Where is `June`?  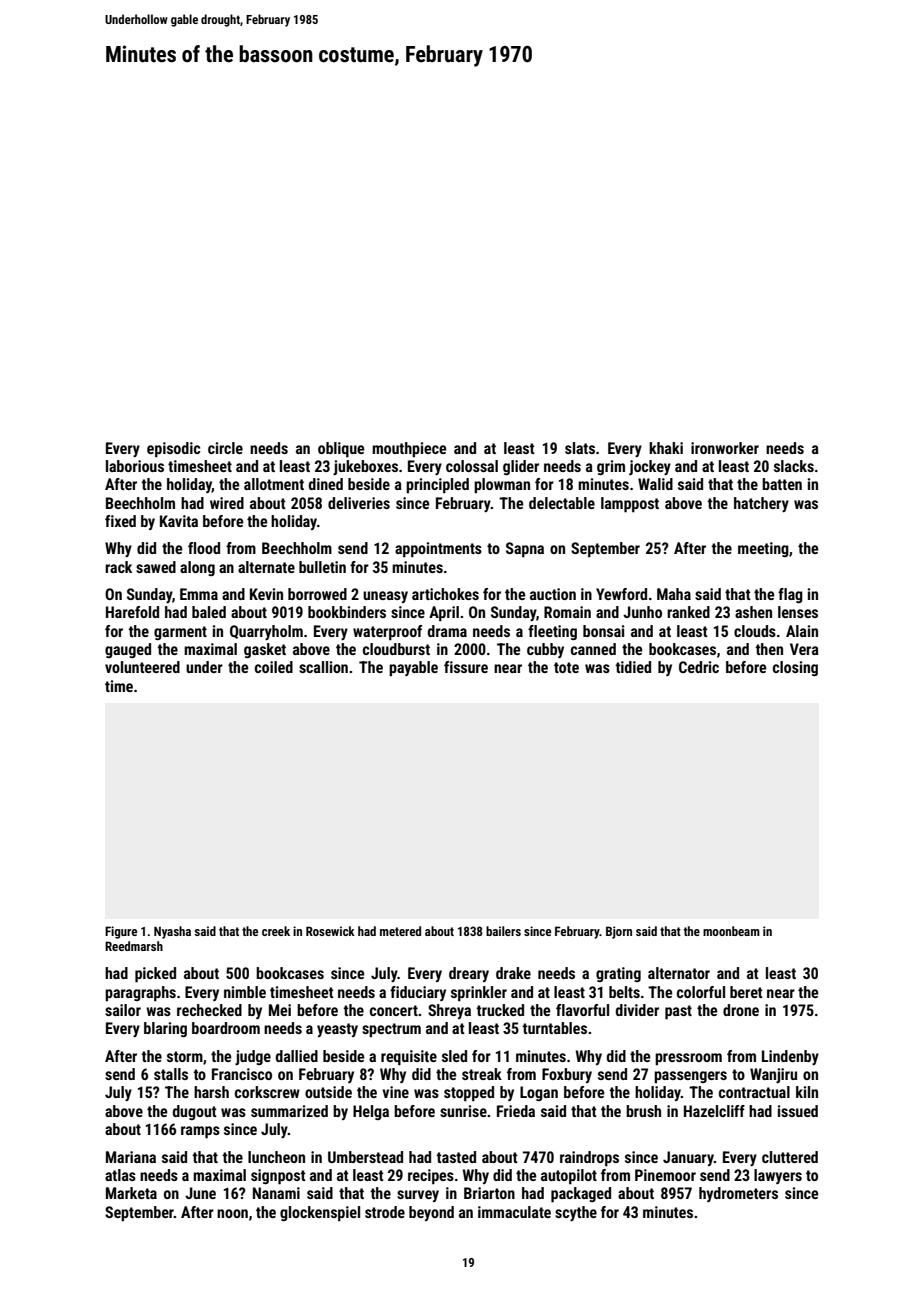
June is located at coordinates (200, 1193).
